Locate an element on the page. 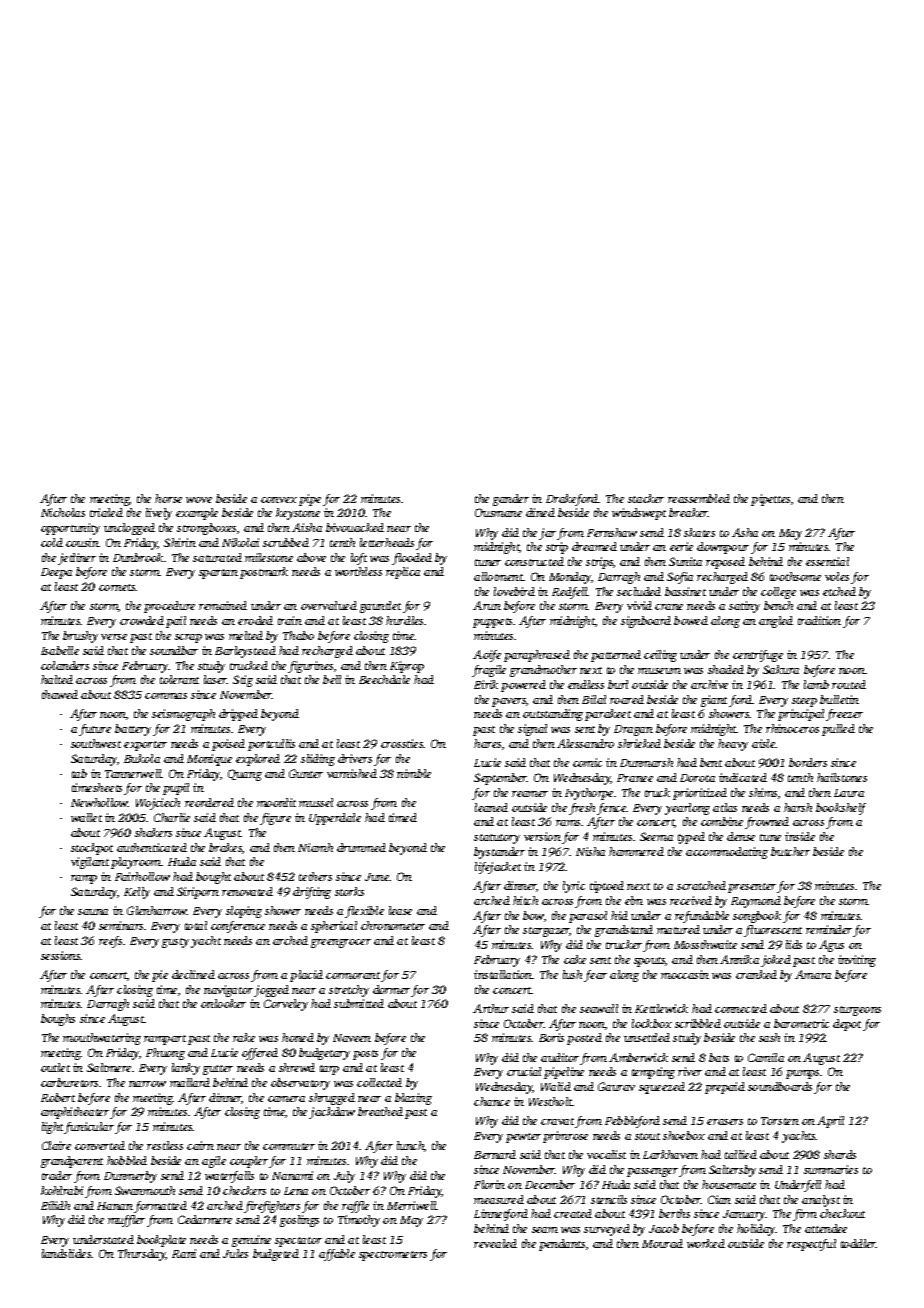 The height and width of the page is (1308, 924). converted is located at coordinates (100, 1145).
